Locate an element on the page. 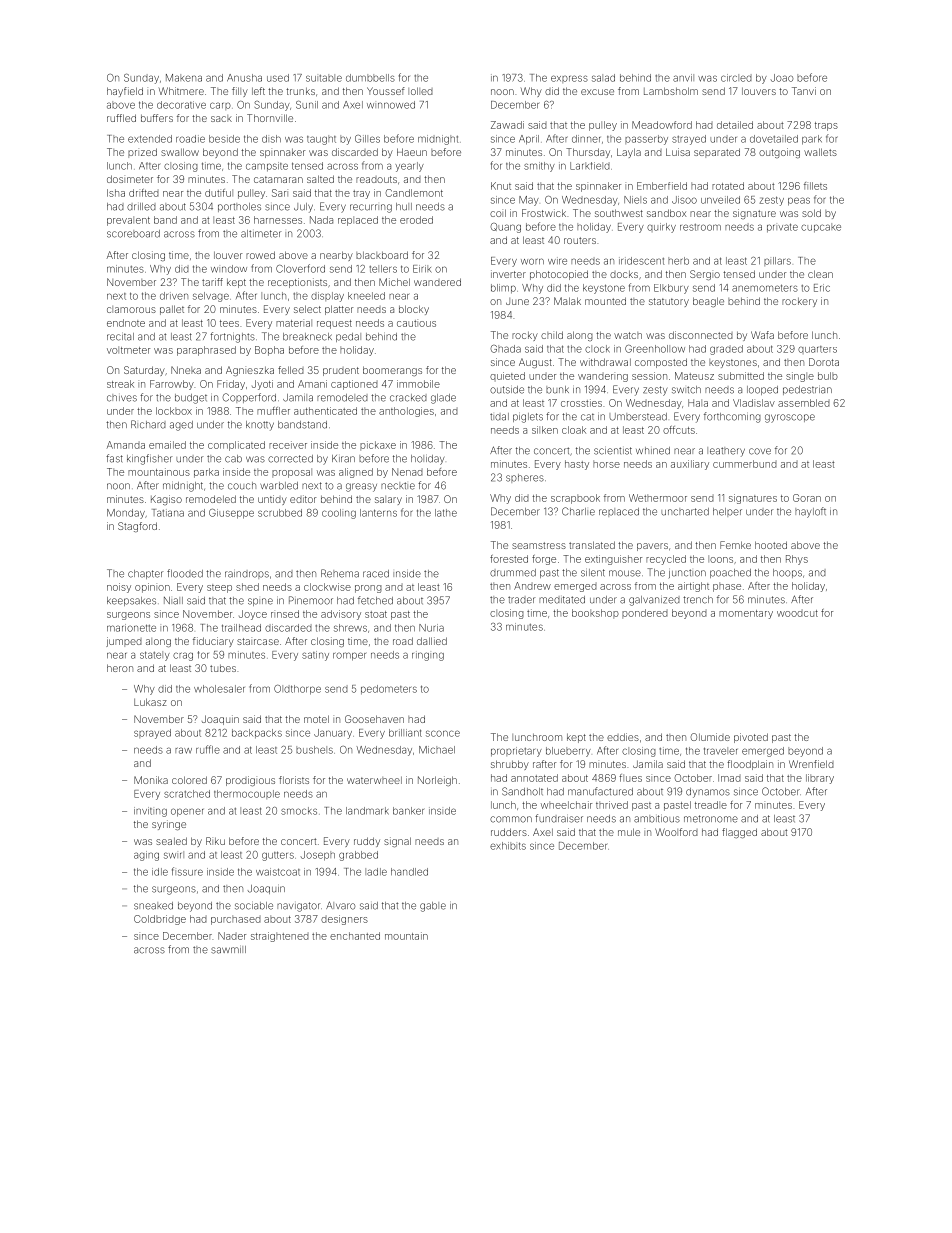 The width and height of the image is (952, 1233). Woolford is located at coordinates (676, 832).
